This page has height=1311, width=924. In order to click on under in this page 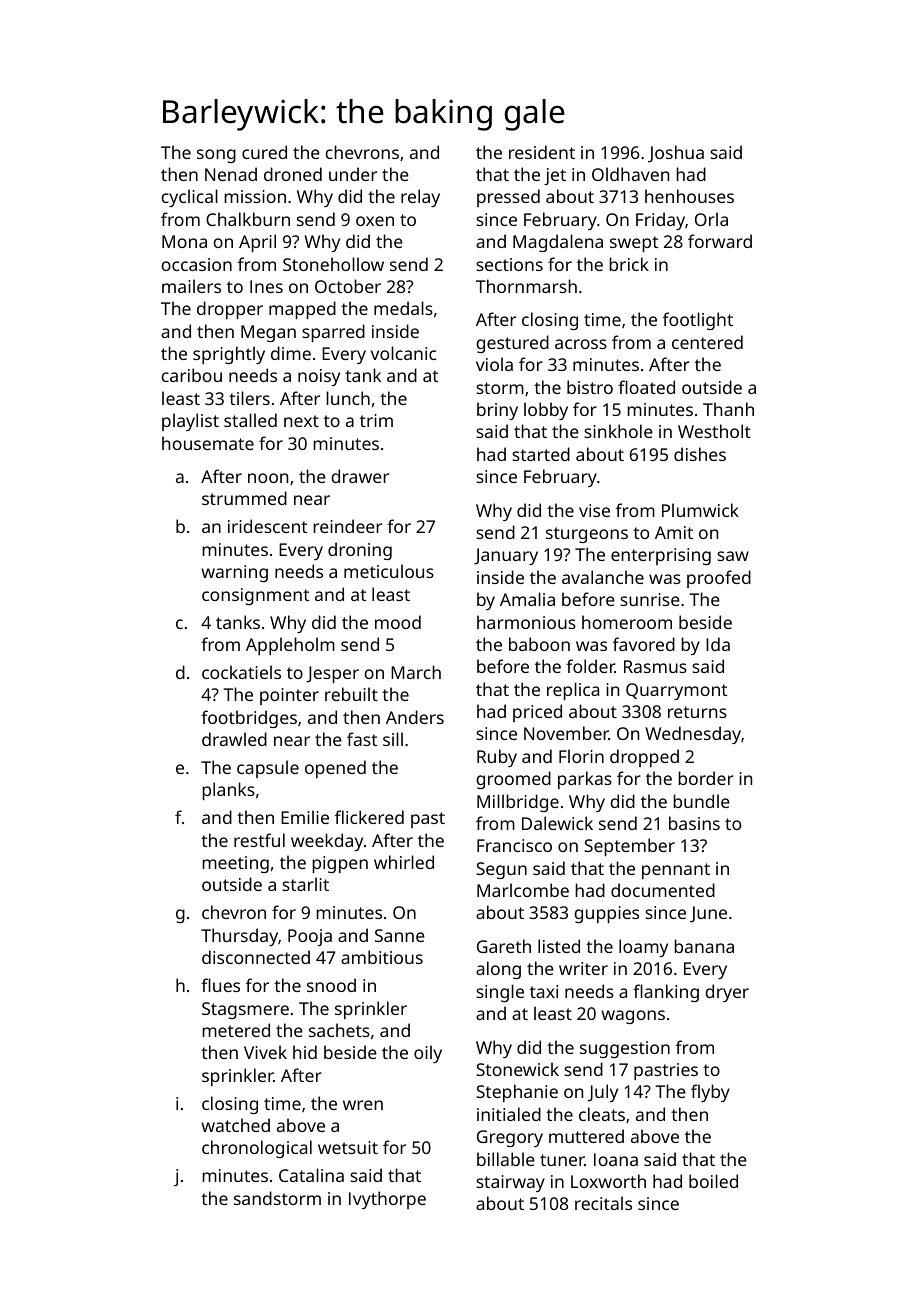, I will do `click(353, 174)`.
